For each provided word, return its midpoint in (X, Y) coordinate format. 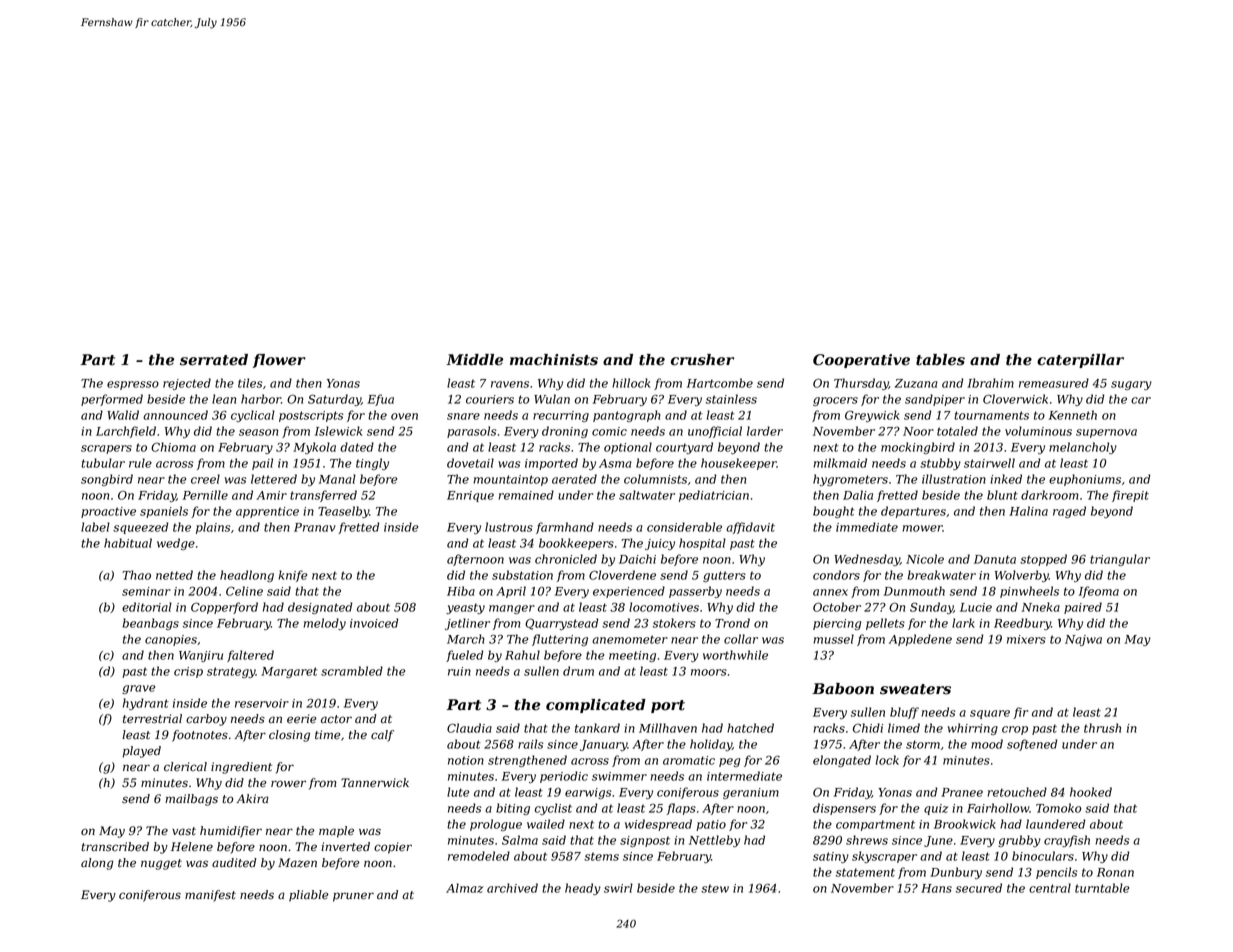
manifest (210, 896)
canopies (171, 640)
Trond (732, 623)
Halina (1028, 511)
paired (1083, 608)
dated (357, 447)
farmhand (565, 528)
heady (583, 889)
